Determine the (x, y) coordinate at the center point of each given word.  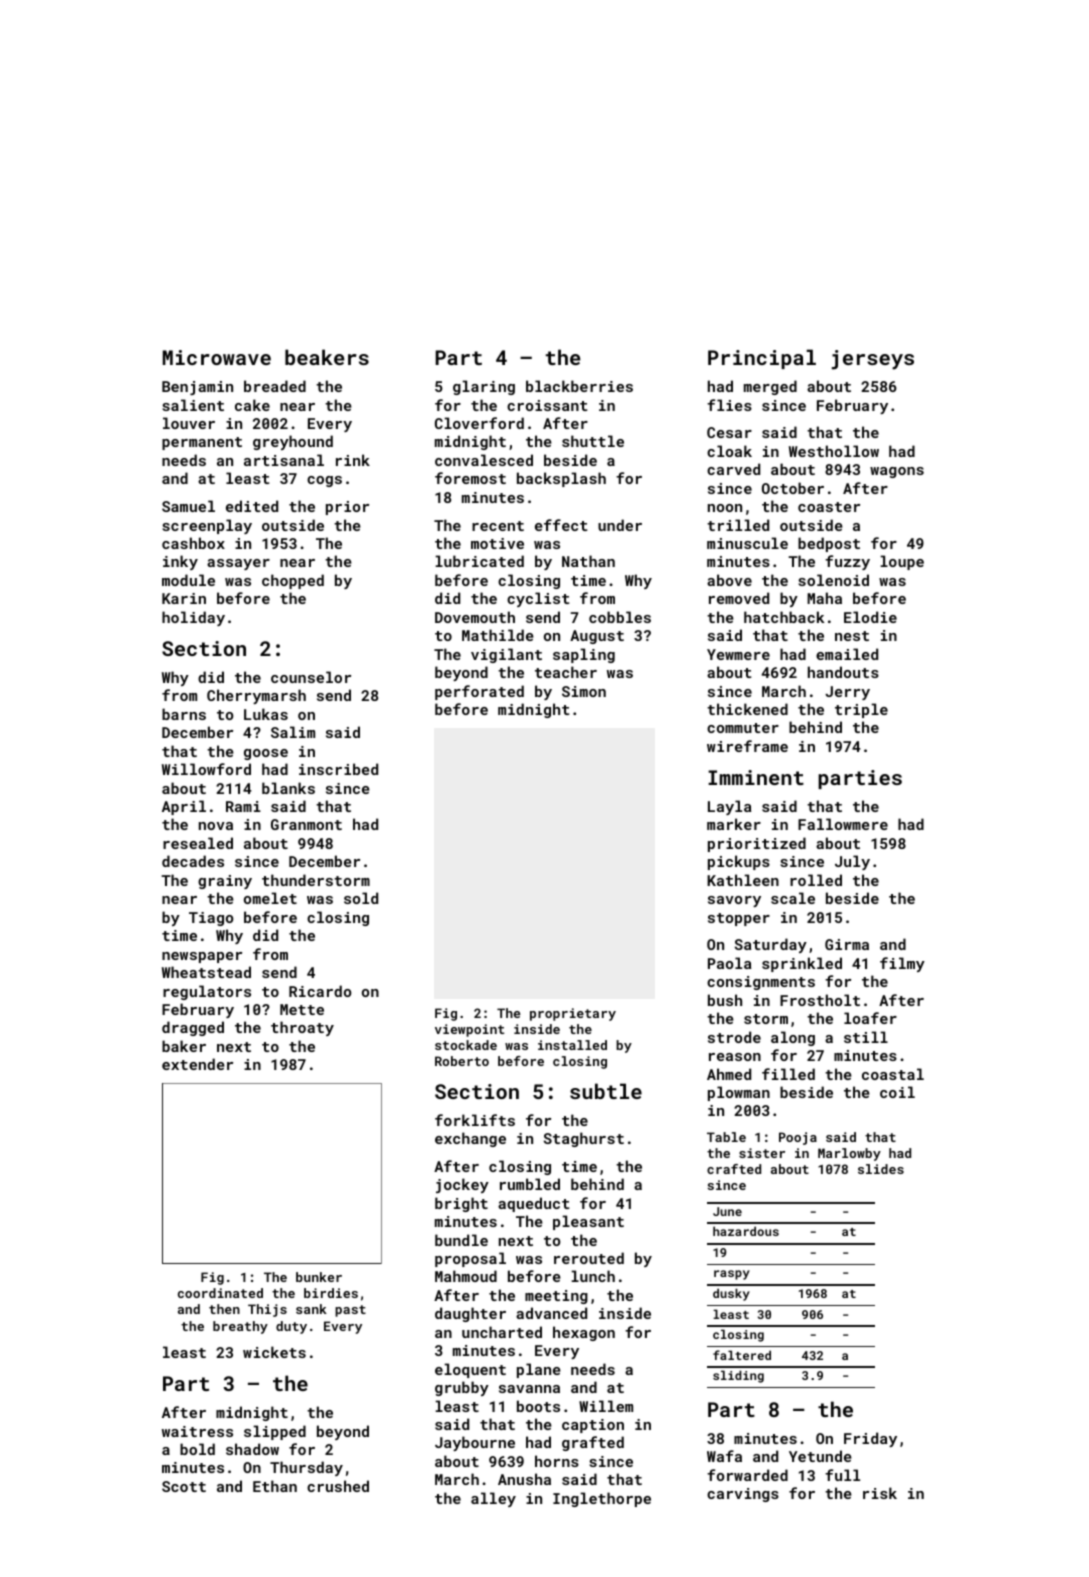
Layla (729, 807)
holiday (193, 618)
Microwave (217, 357)
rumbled (530, 1184)
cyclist (538, 599)
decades (193, 861)
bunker (319, 1277)
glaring (484, 387)
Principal (762, 359)
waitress (197, 1431)
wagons (897, 472)
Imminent (756, 777)
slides (881, 1169)
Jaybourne (475, 1443)
